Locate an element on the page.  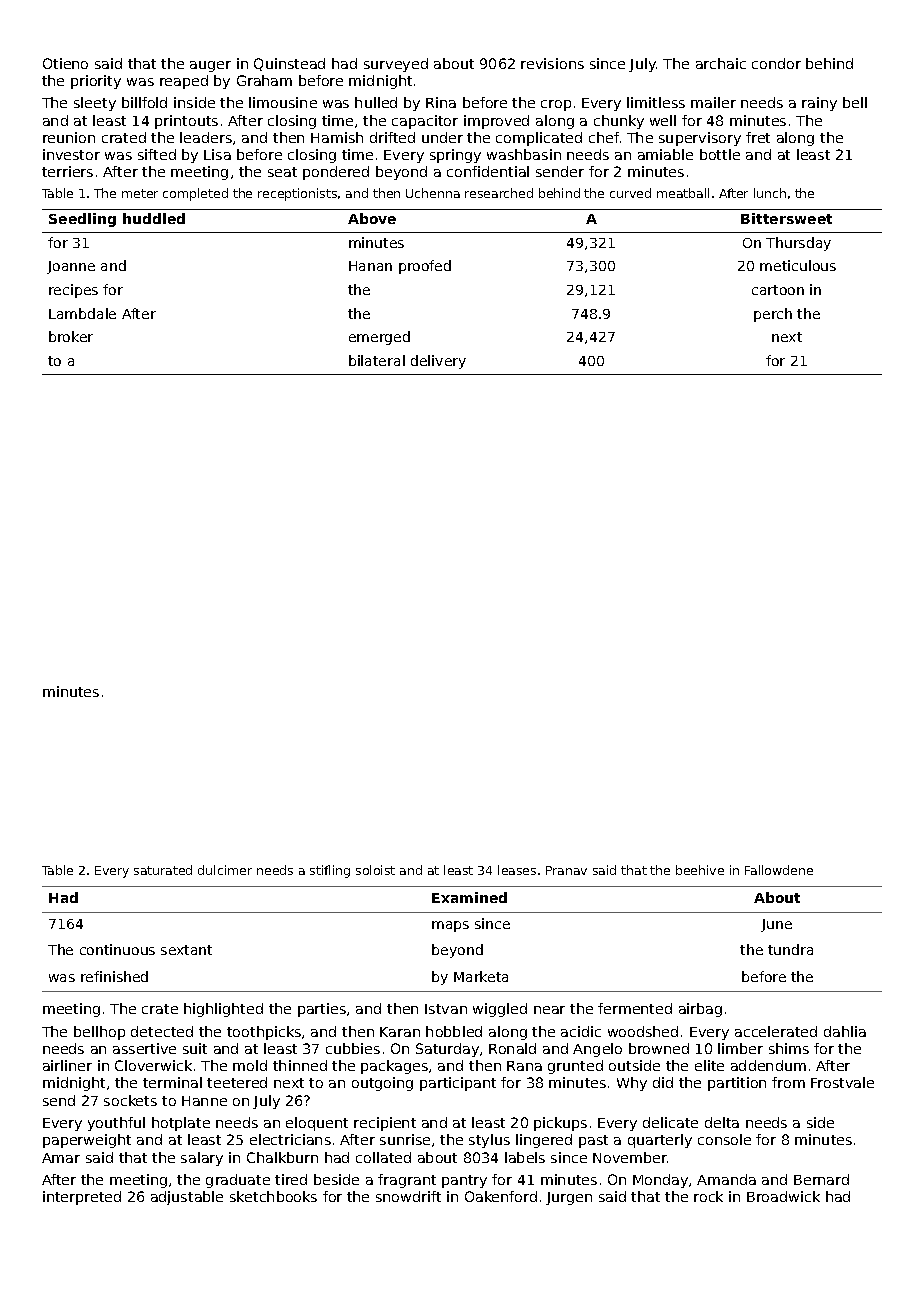
Hanan is located at coordinates (370, 266).
